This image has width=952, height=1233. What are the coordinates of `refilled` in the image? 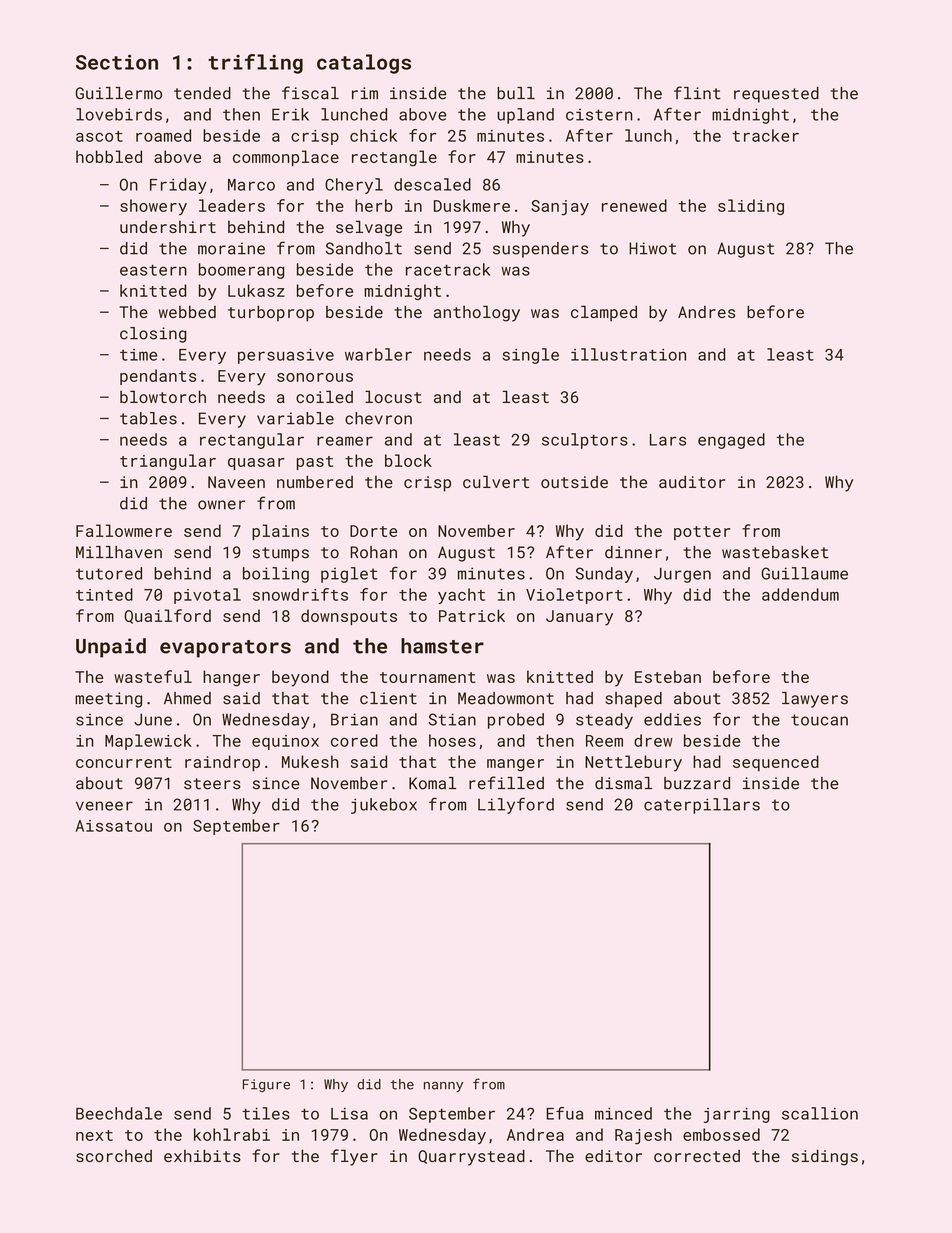 It's located at (506, 783).
